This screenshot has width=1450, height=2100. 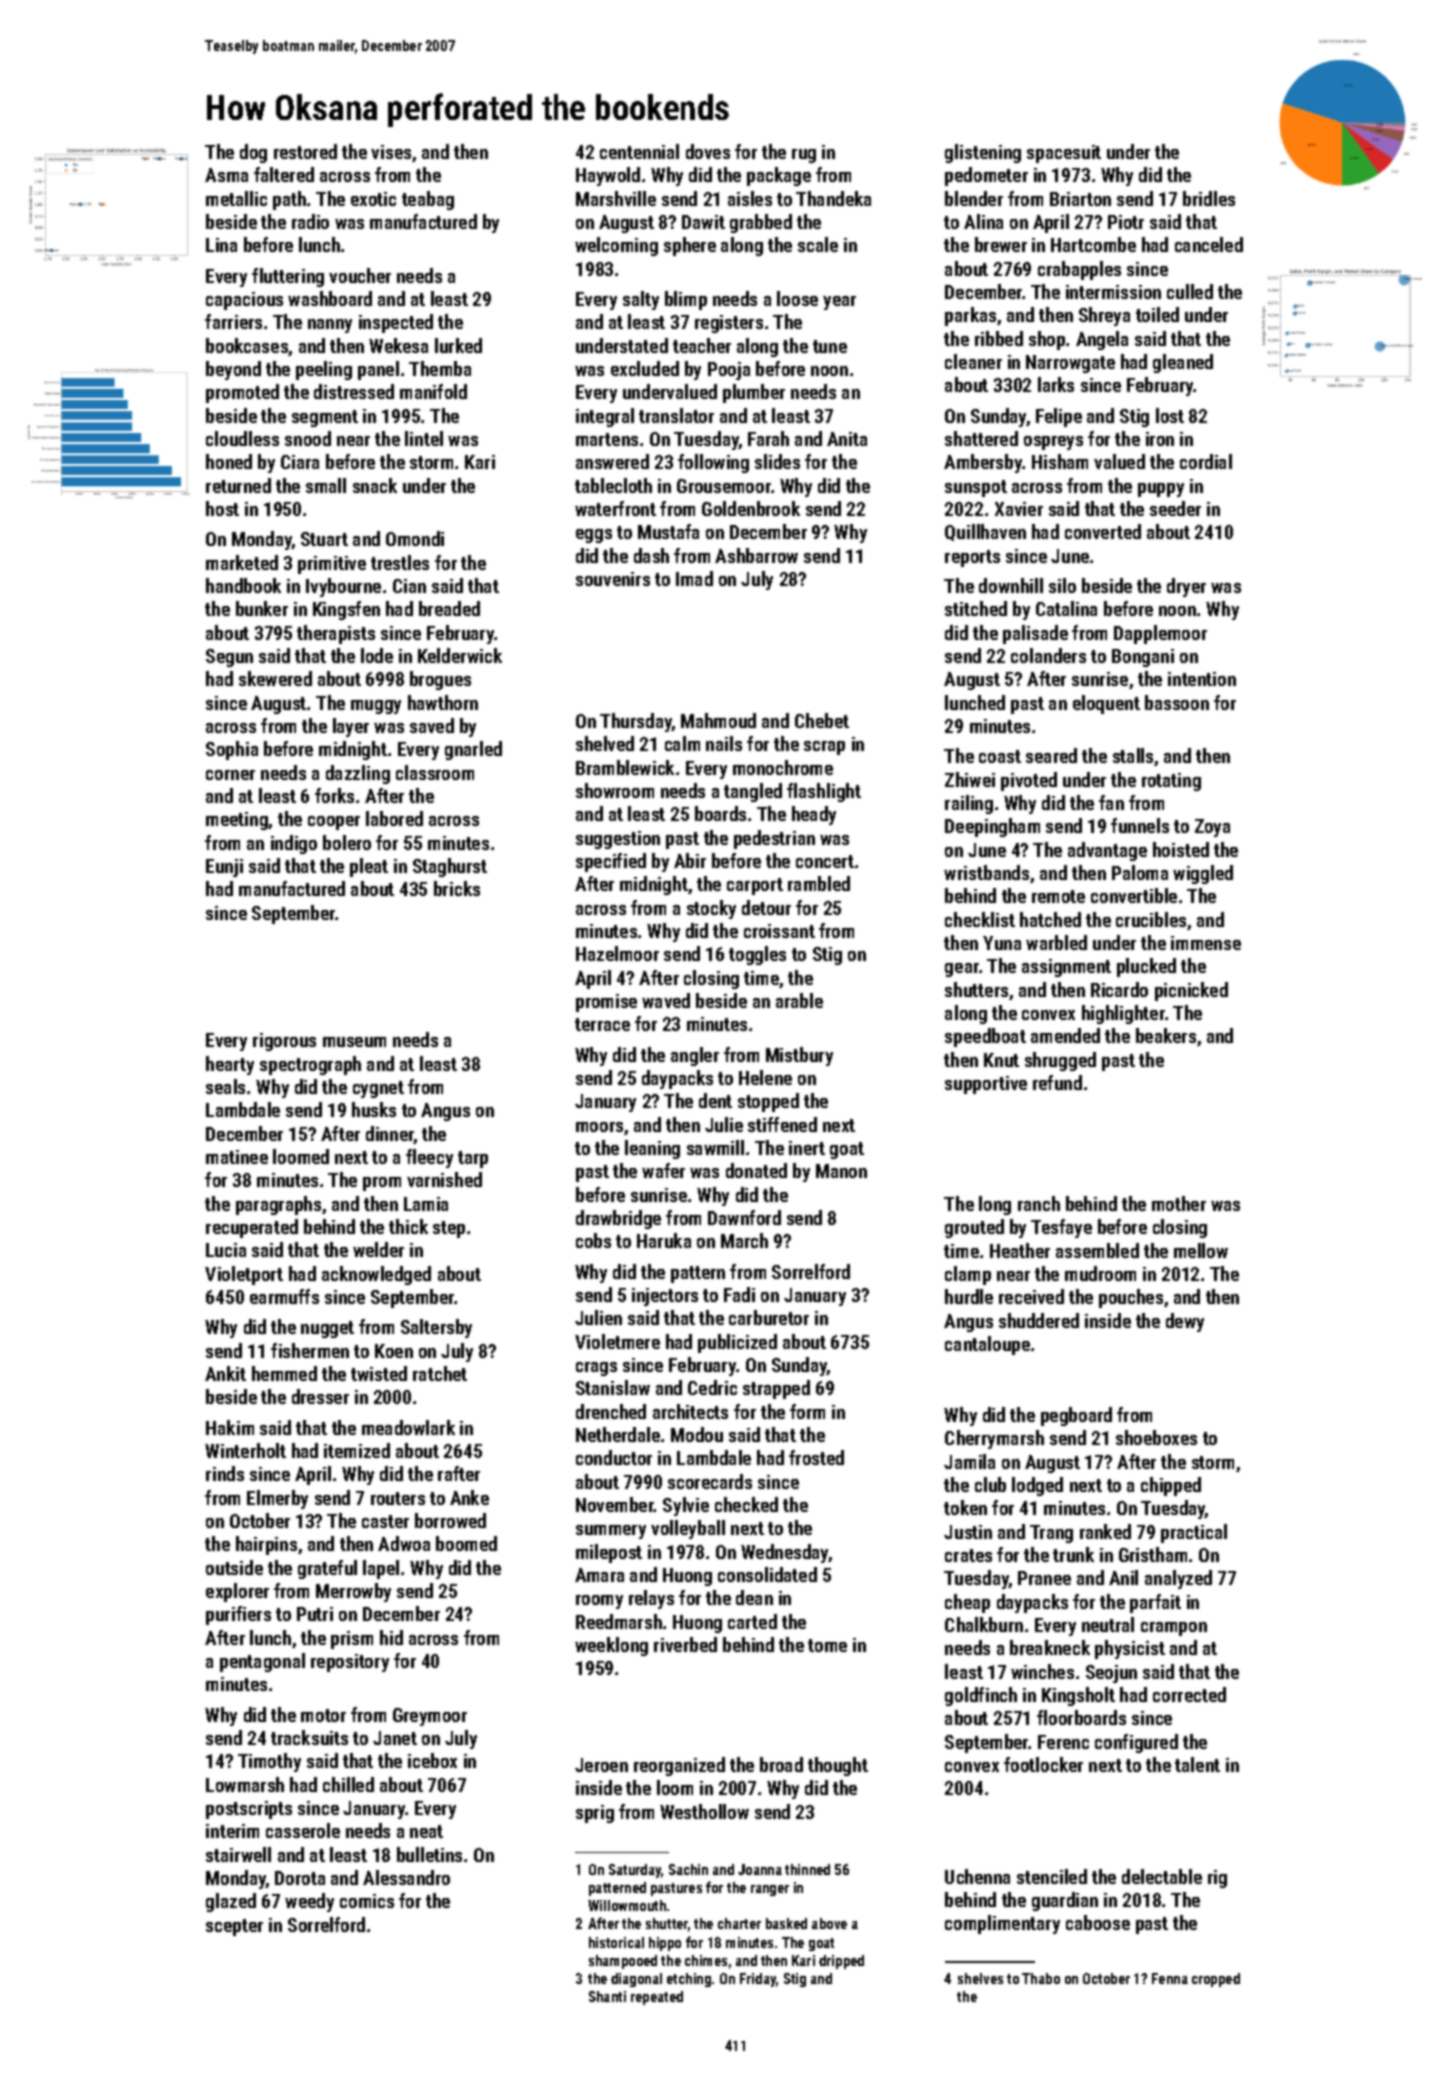 What do you see at coordinates (645, 368) in the screenshot?
I see `excluded` at bounding box center [645, 368].
